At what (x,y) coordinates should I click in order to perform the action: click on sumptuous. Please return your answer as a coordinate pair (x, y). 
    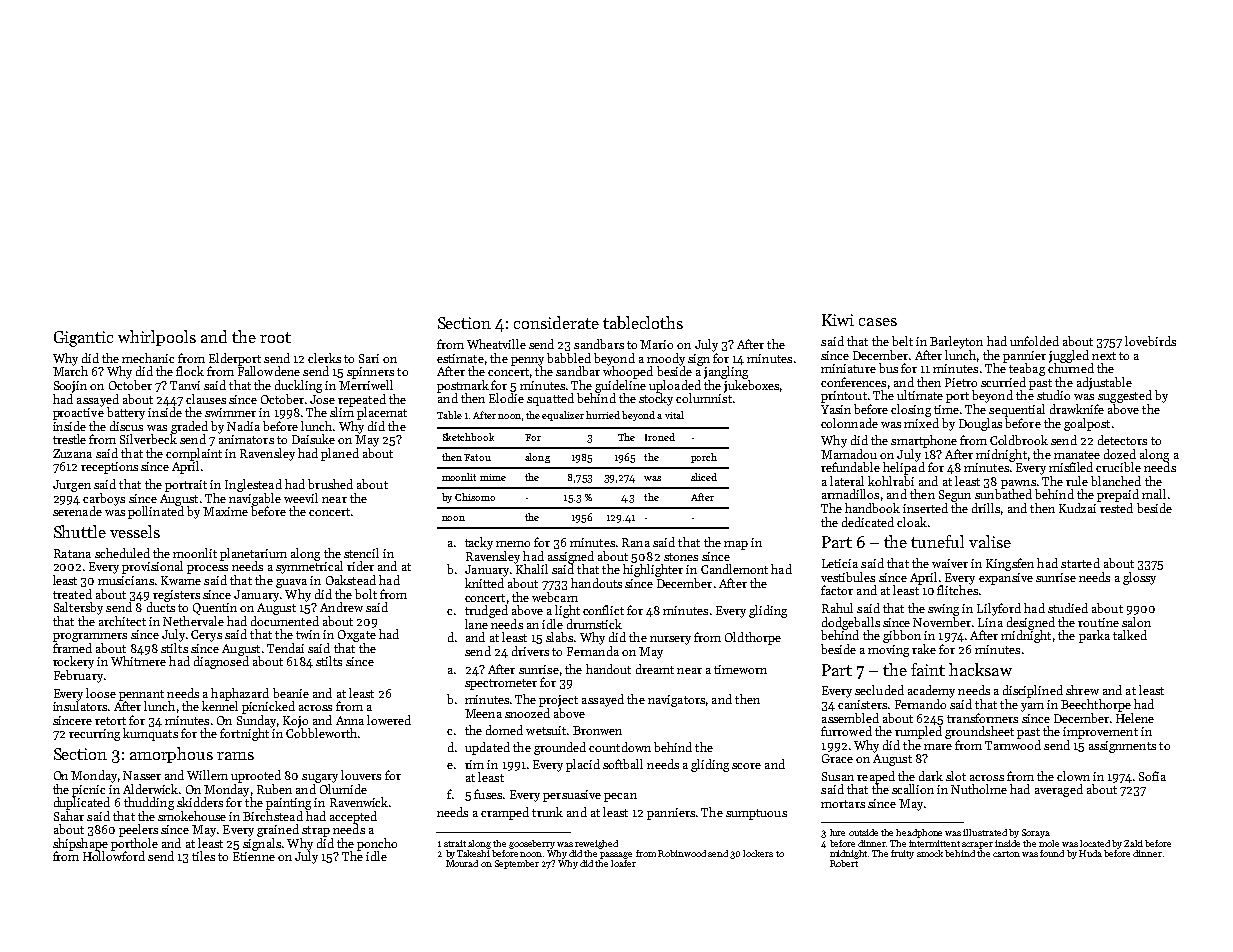
    Looking at the image, I should click on (756, 814).
